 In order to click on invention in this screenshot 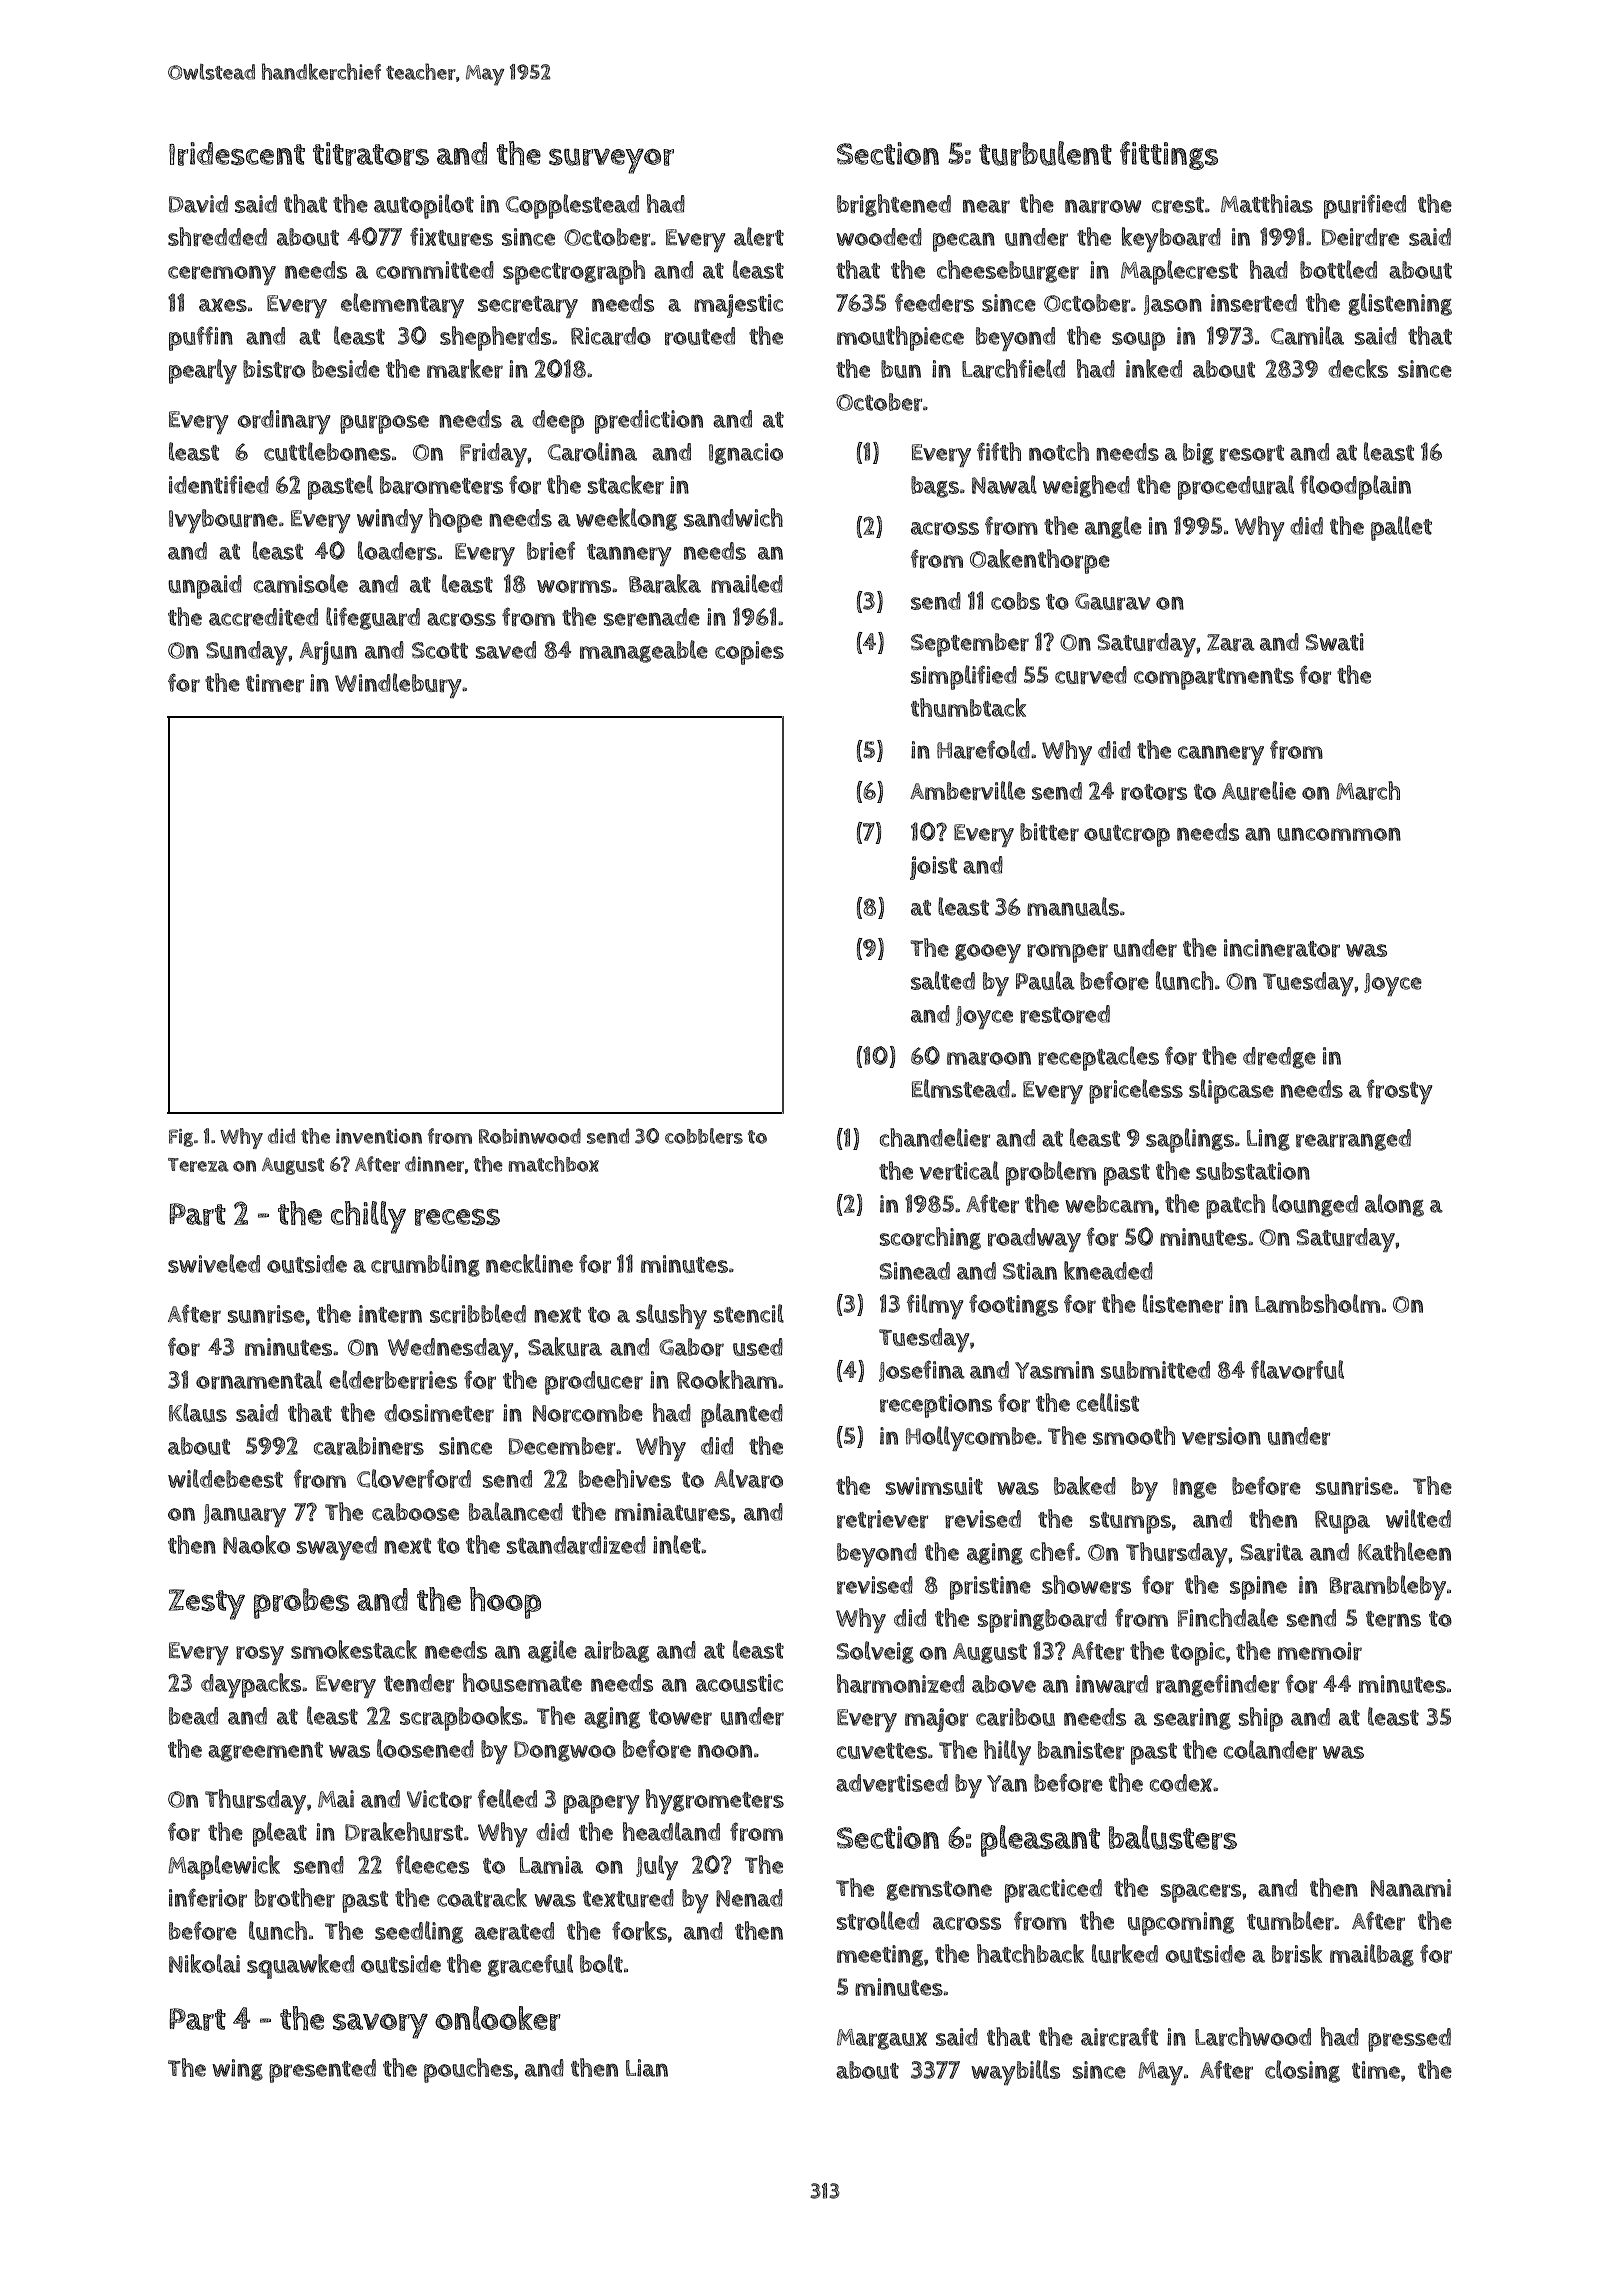, I will do `click(379, 1136)`.
